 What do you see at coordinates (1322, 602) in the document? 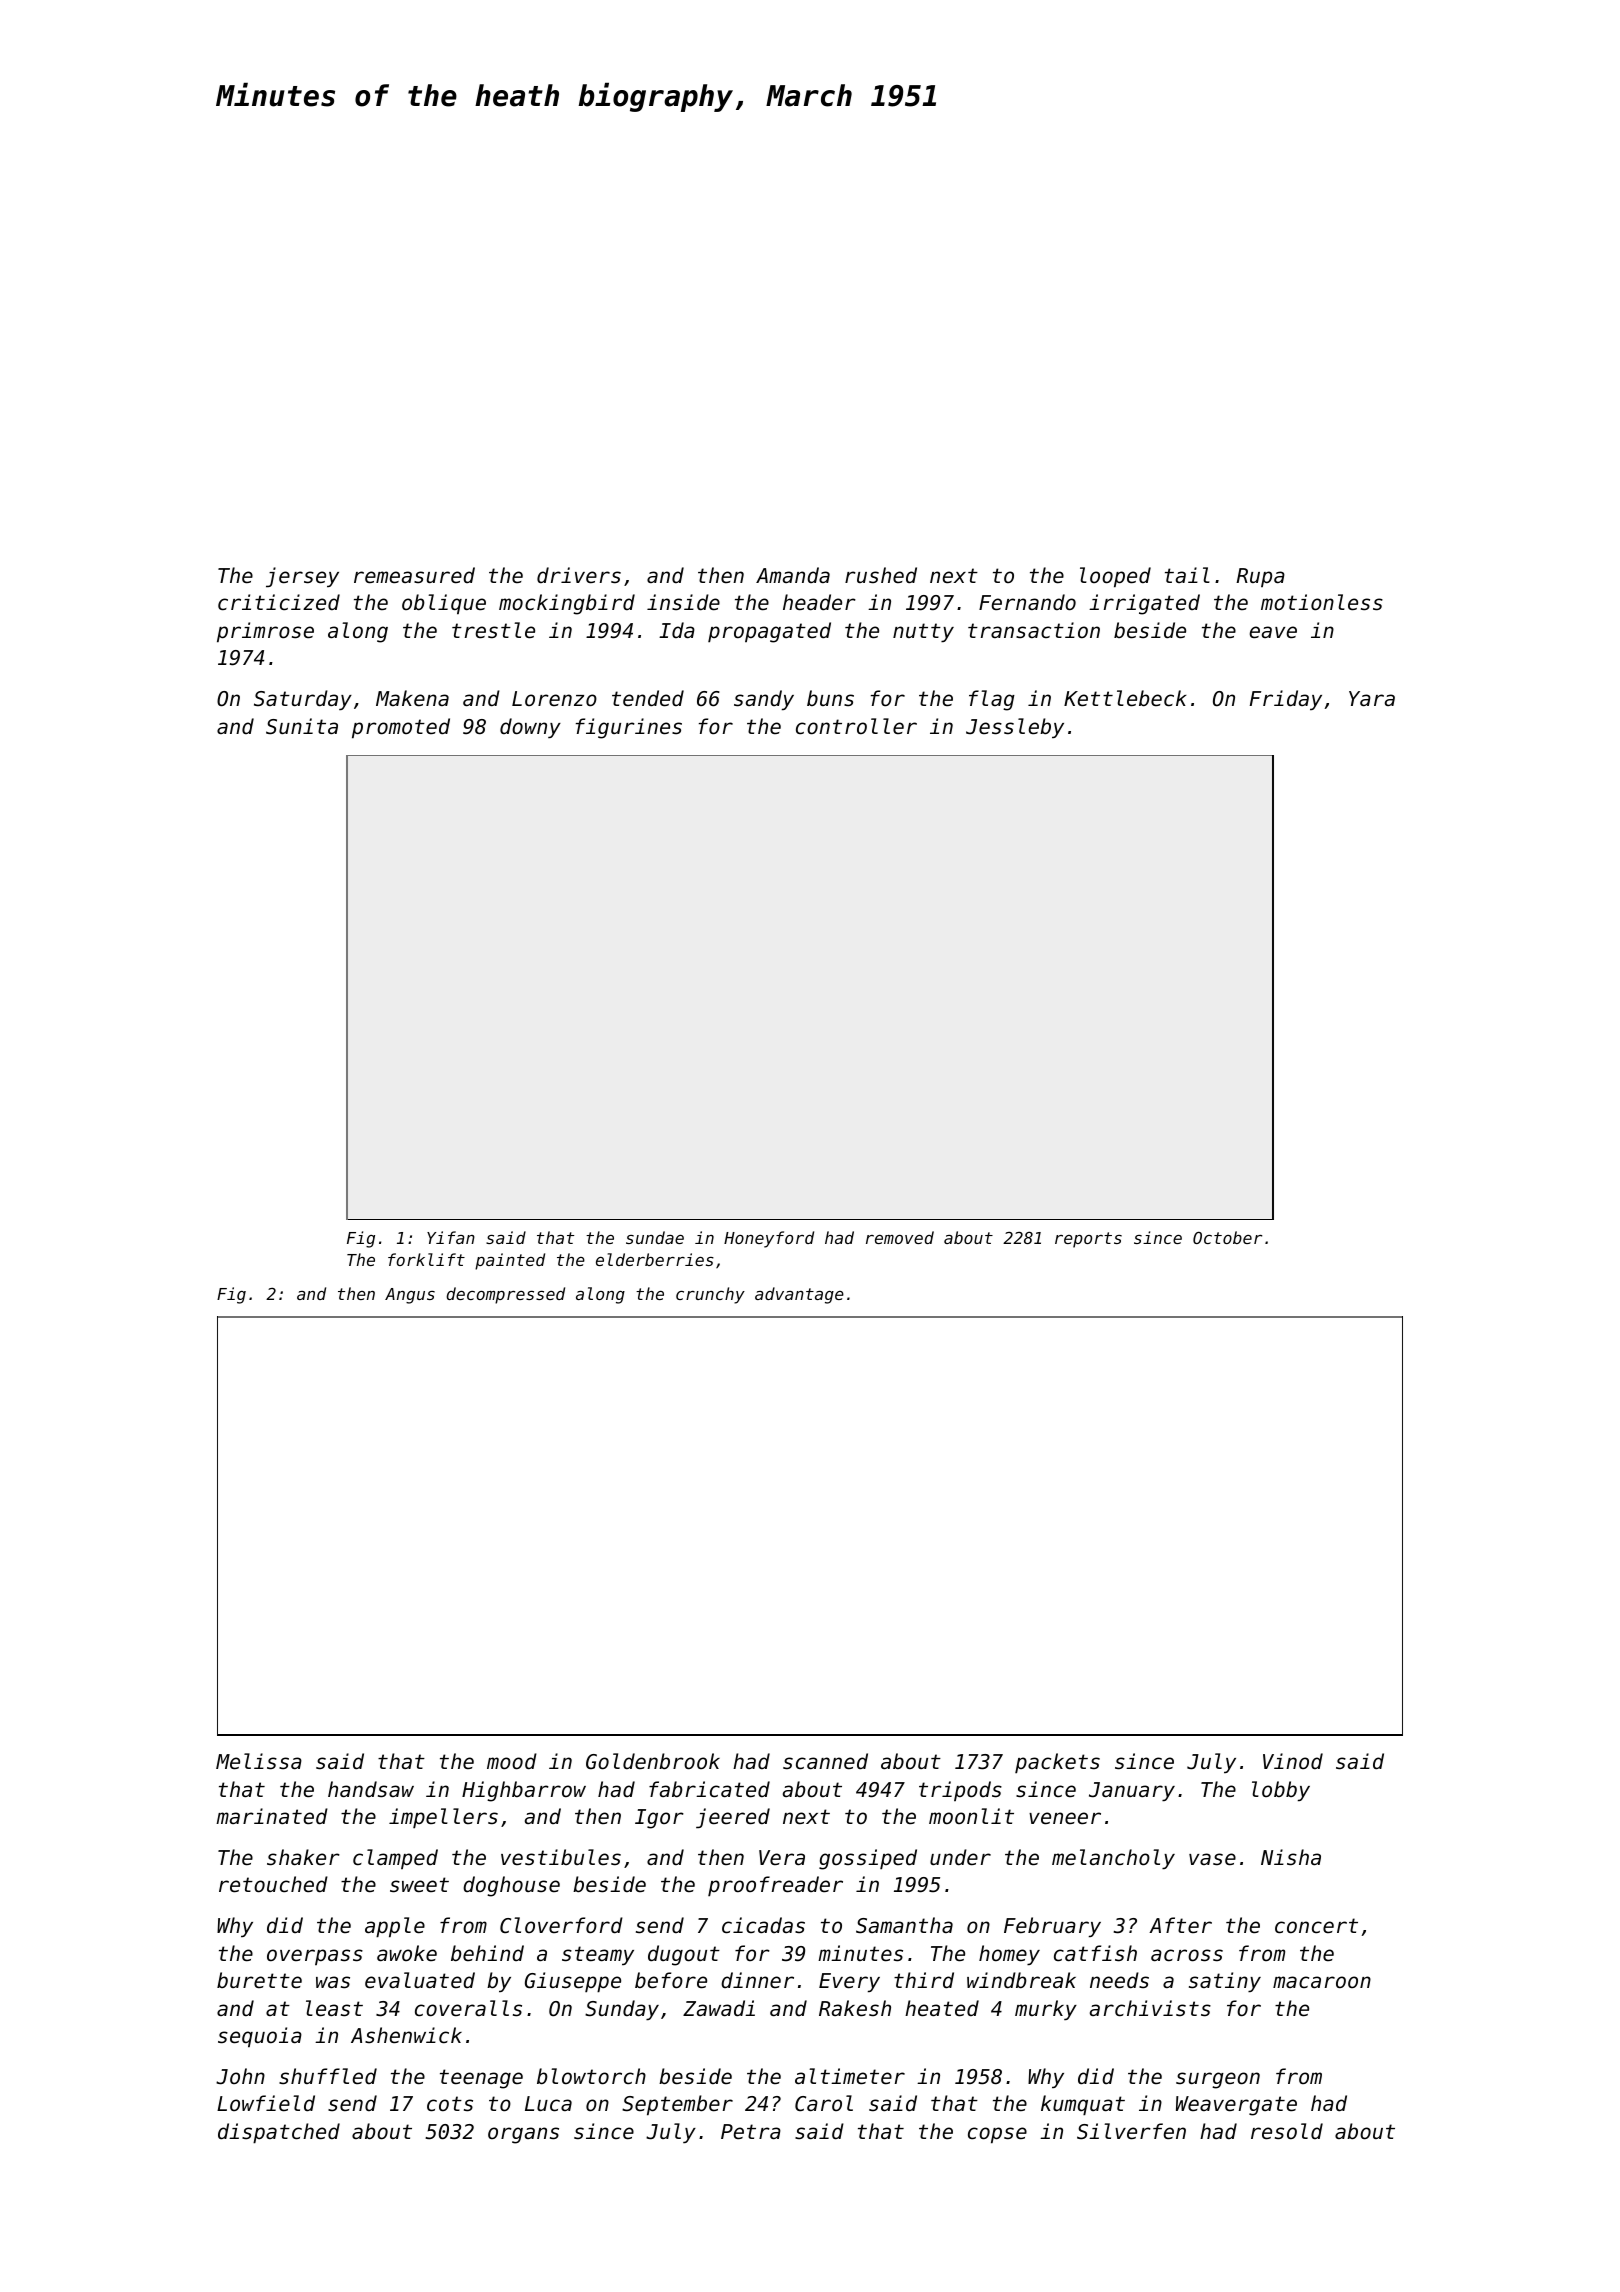
I see `motionless` at bounding box center [1322, 602].
